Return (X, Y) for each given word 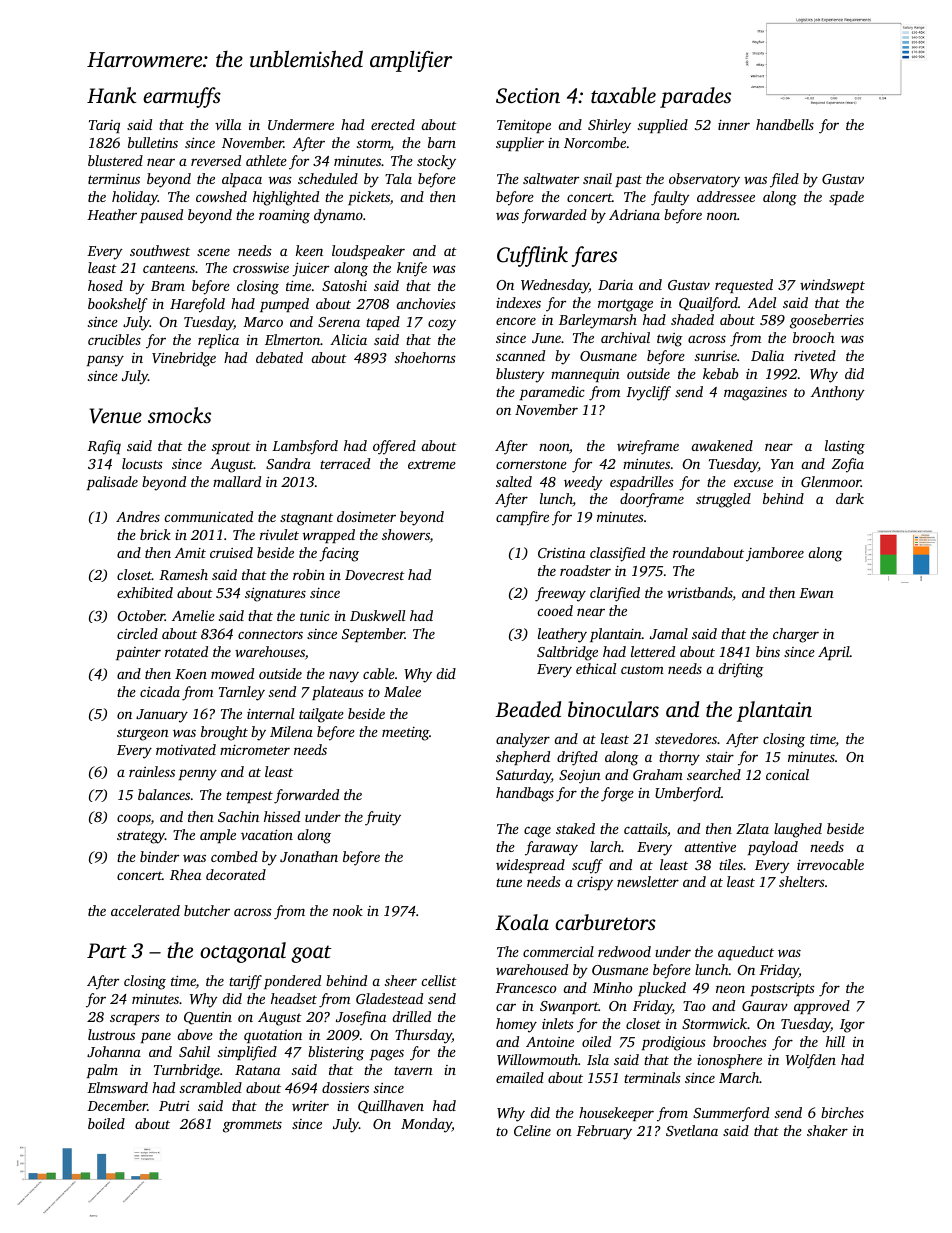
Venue (116, 416)
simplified (247, 1053)
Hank (111, 95)
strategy (141, 837)
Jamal (669, 633)
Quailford (708, 304)
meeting (405, 734)
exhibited (145, 592)
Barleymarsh (598, 321)
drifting (741, 670)
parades (695, 97)
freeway (560, 594)
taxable (623, 95)
